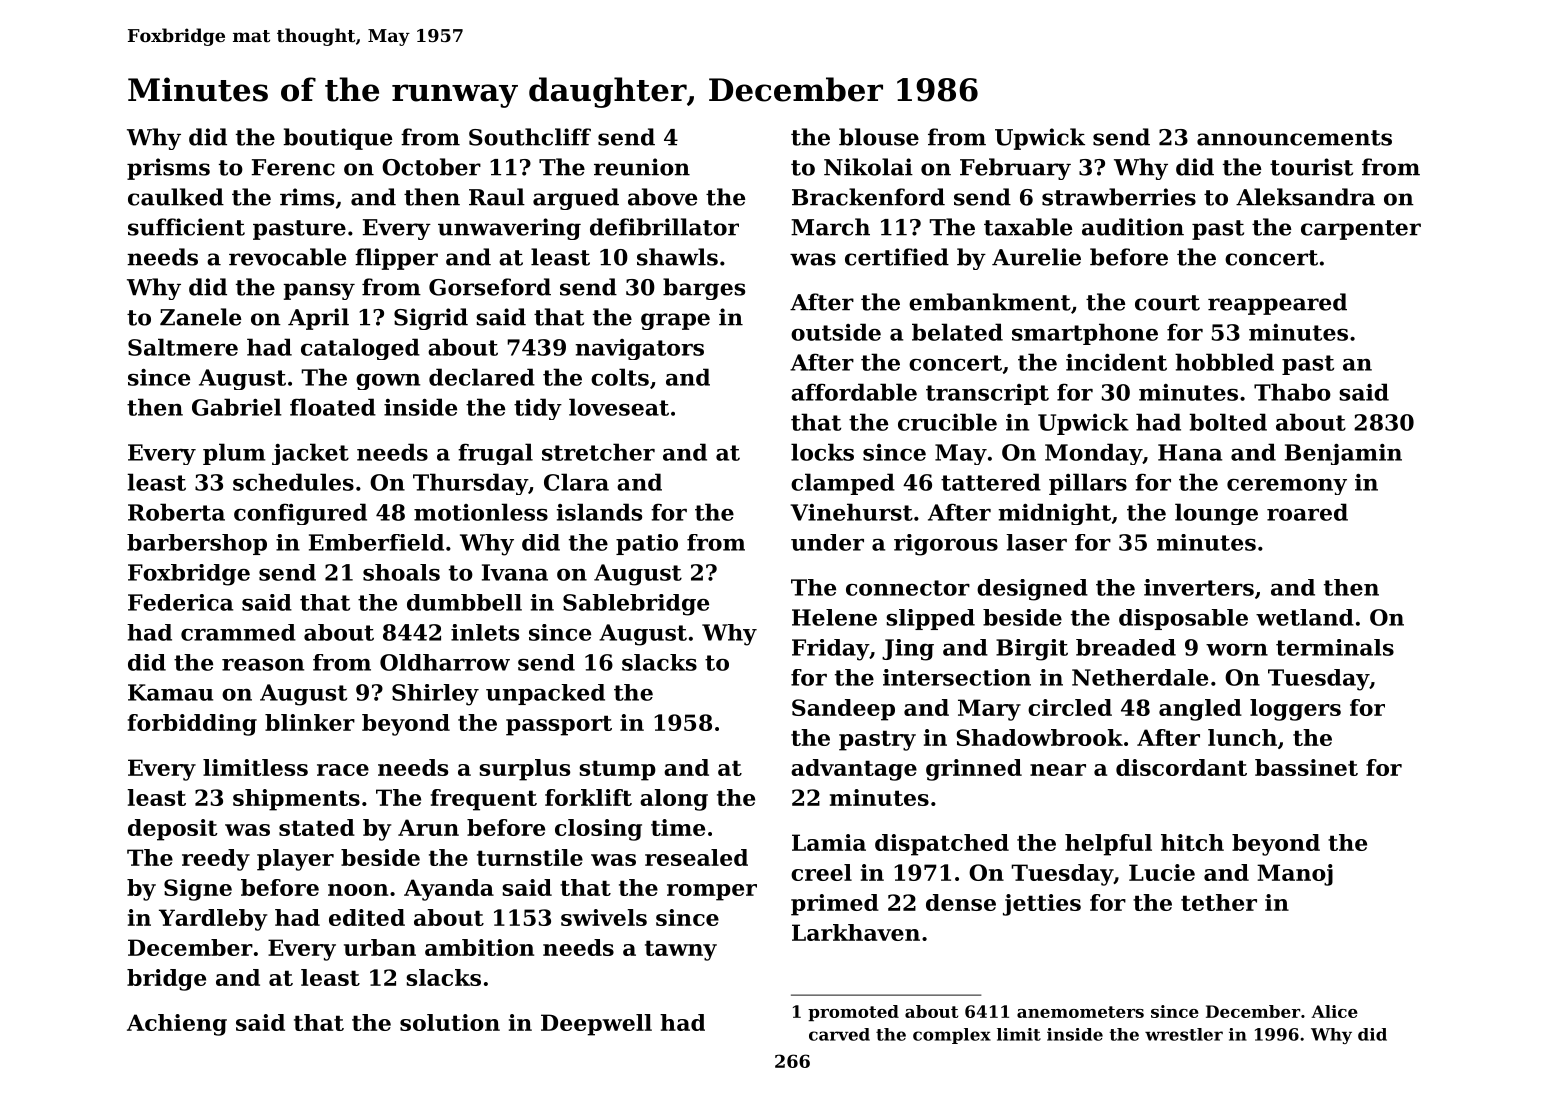 This image has height=1095, width=1548. I want to click on prisms, so click(168, 169).
